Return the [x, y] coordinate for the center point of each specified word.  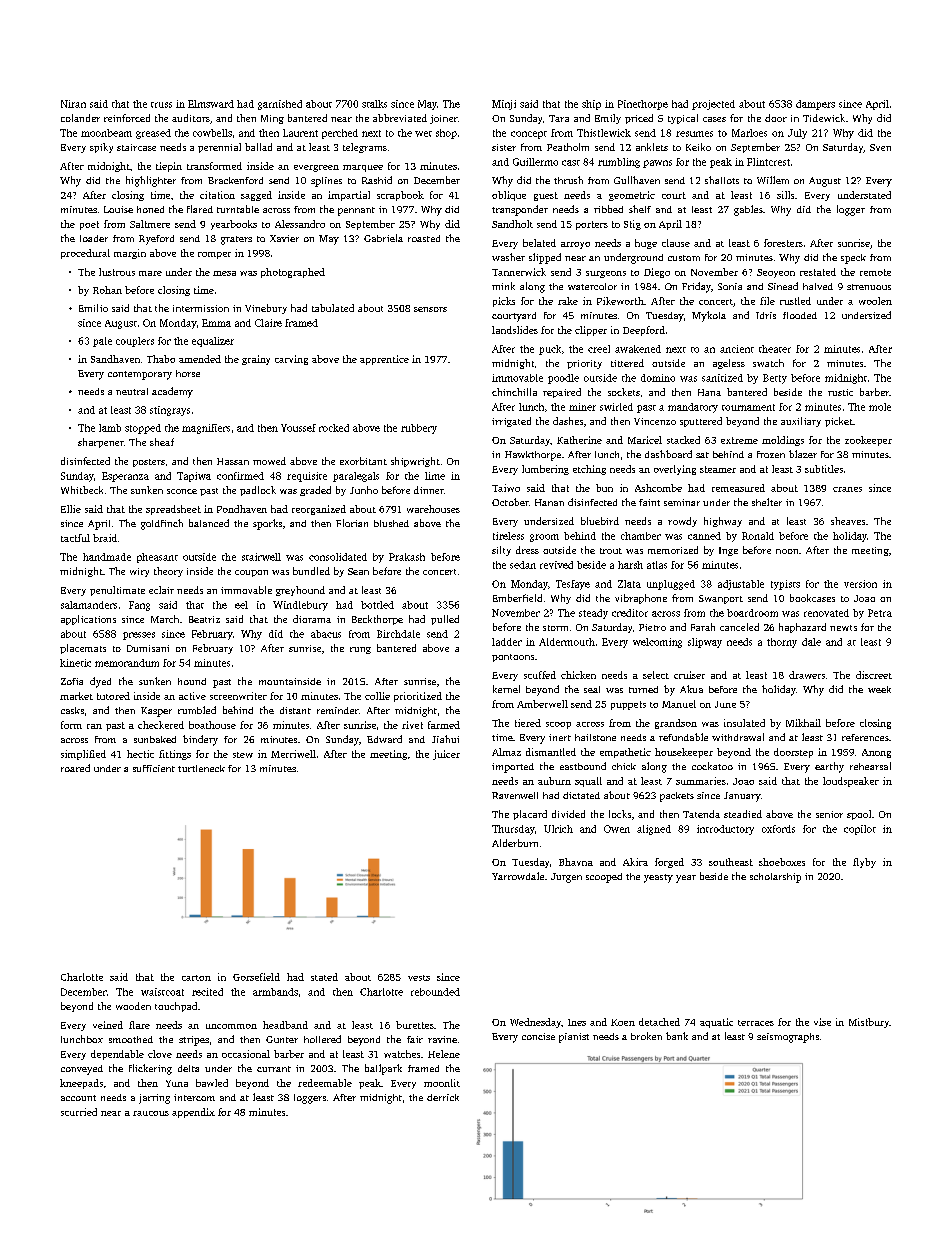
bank [677, 1036]
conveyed [82, 1070]
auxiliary [801, 422]
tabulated [333, 308]
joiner [444, 119]
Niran [73, 104]
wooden [133, 1006]
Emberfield [517, 598]
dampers [815, 105]
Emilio [93, 308]
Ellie [71, 509]
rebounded [435, 992]
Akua [691, 689]
